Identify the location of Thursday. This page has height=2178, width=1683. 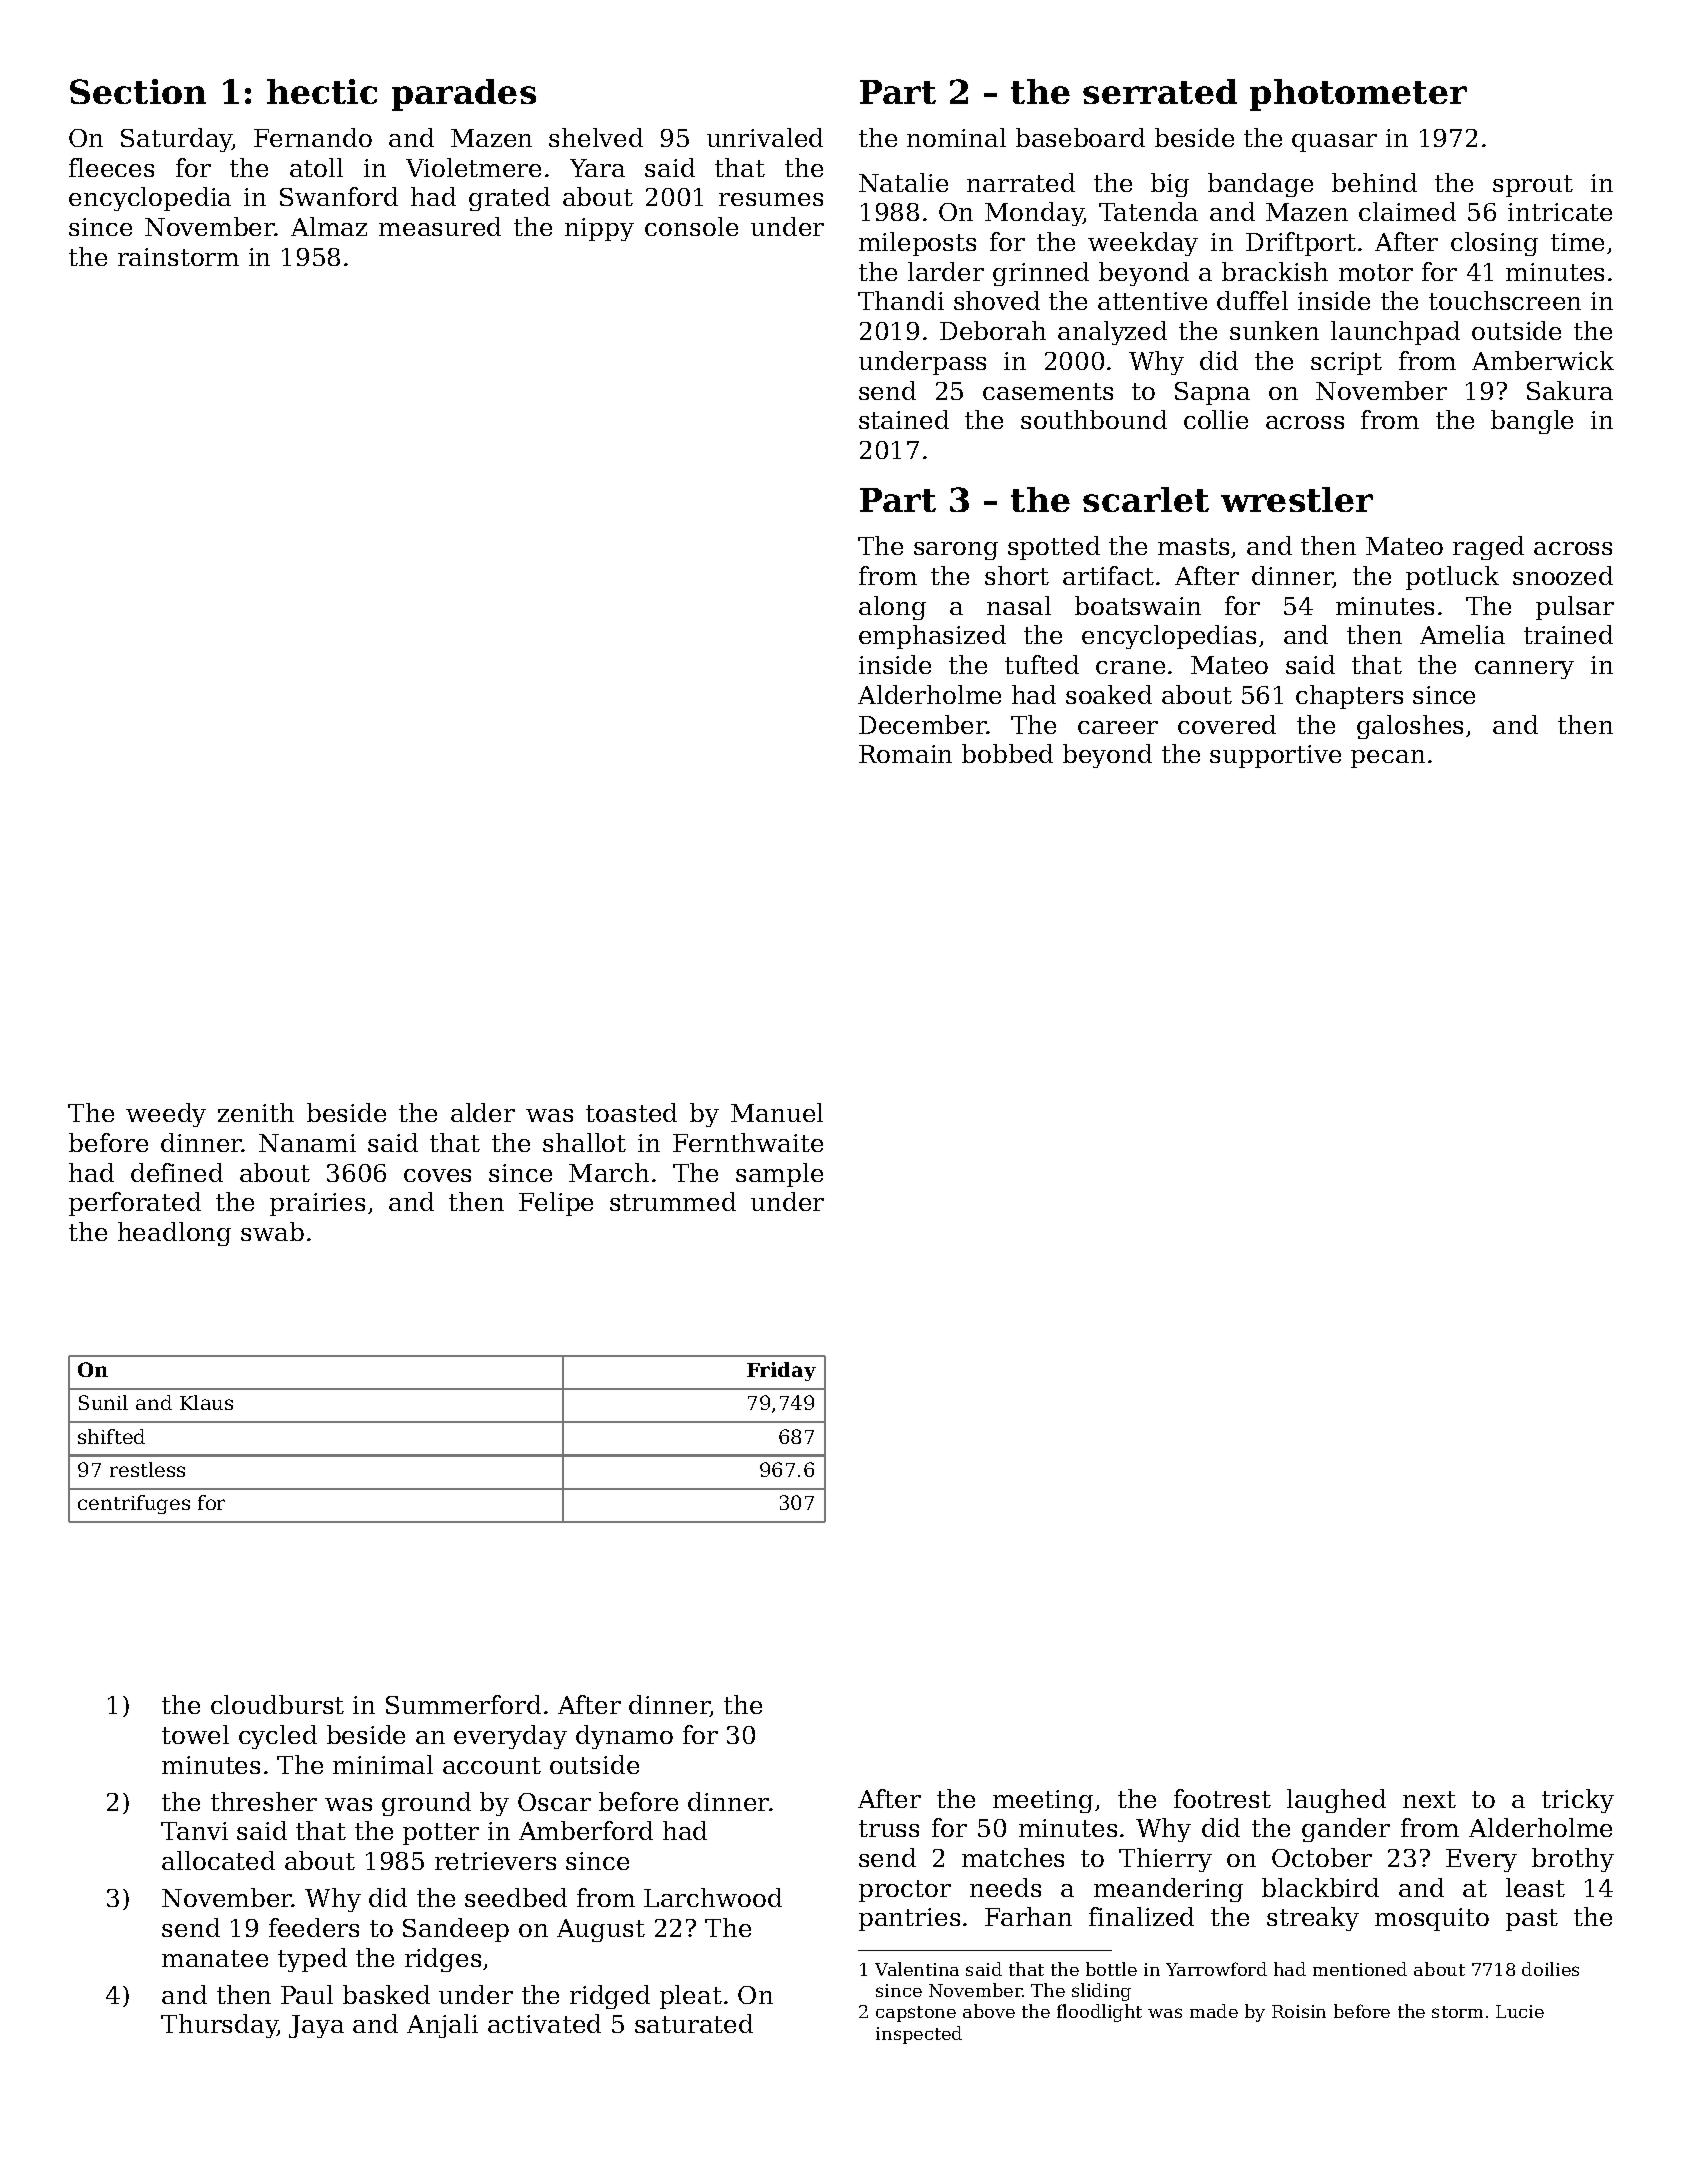
(219, 2026).
